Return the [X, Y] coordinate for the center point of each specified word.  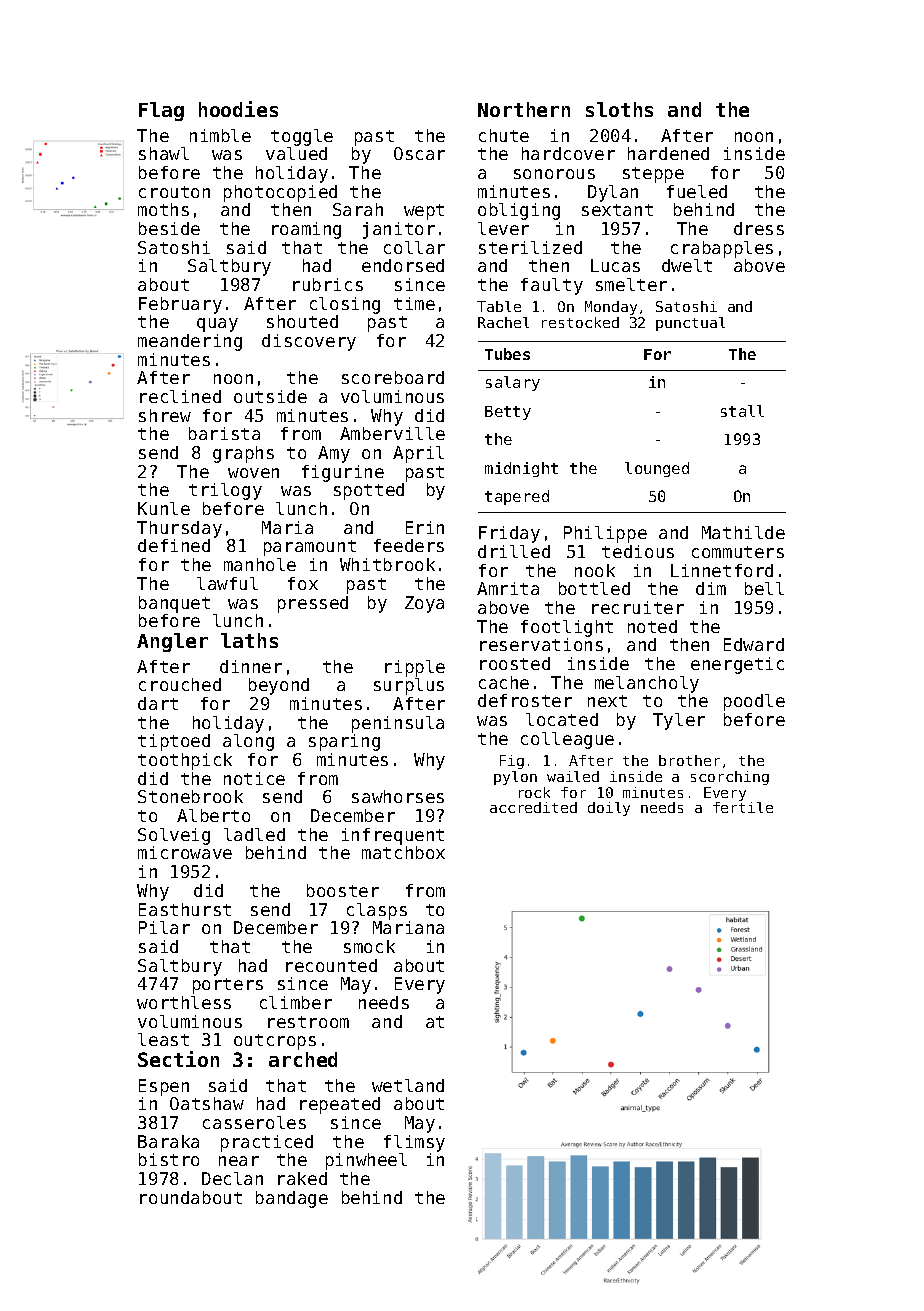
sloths [619, 109]
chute [504, 135]
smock [369, 946]
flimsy [414, 1143]
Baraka [168, 1141]
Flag [161, 111]
